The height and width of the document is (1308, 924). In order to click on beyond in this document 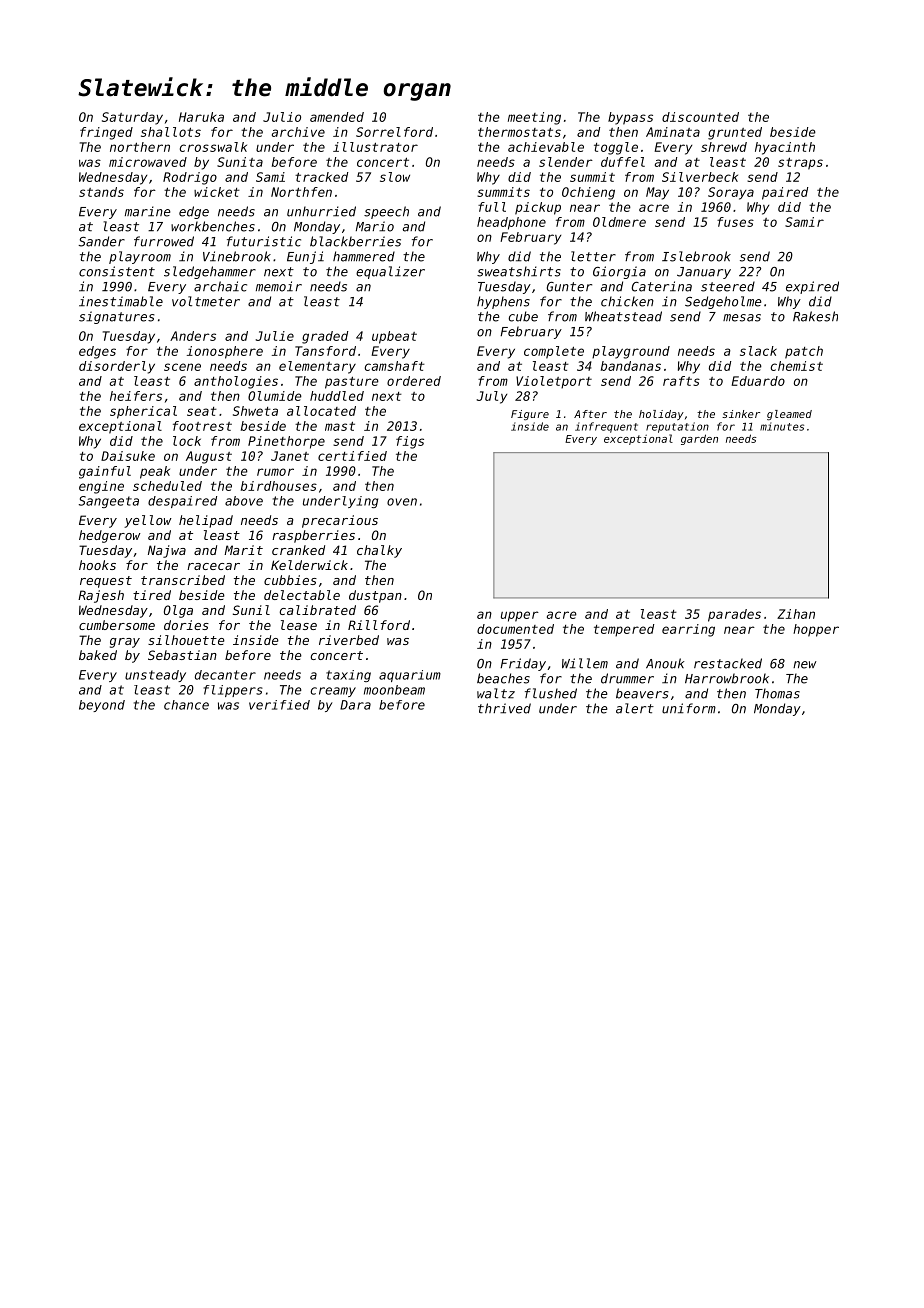, I will do `click(102, 706)`.
